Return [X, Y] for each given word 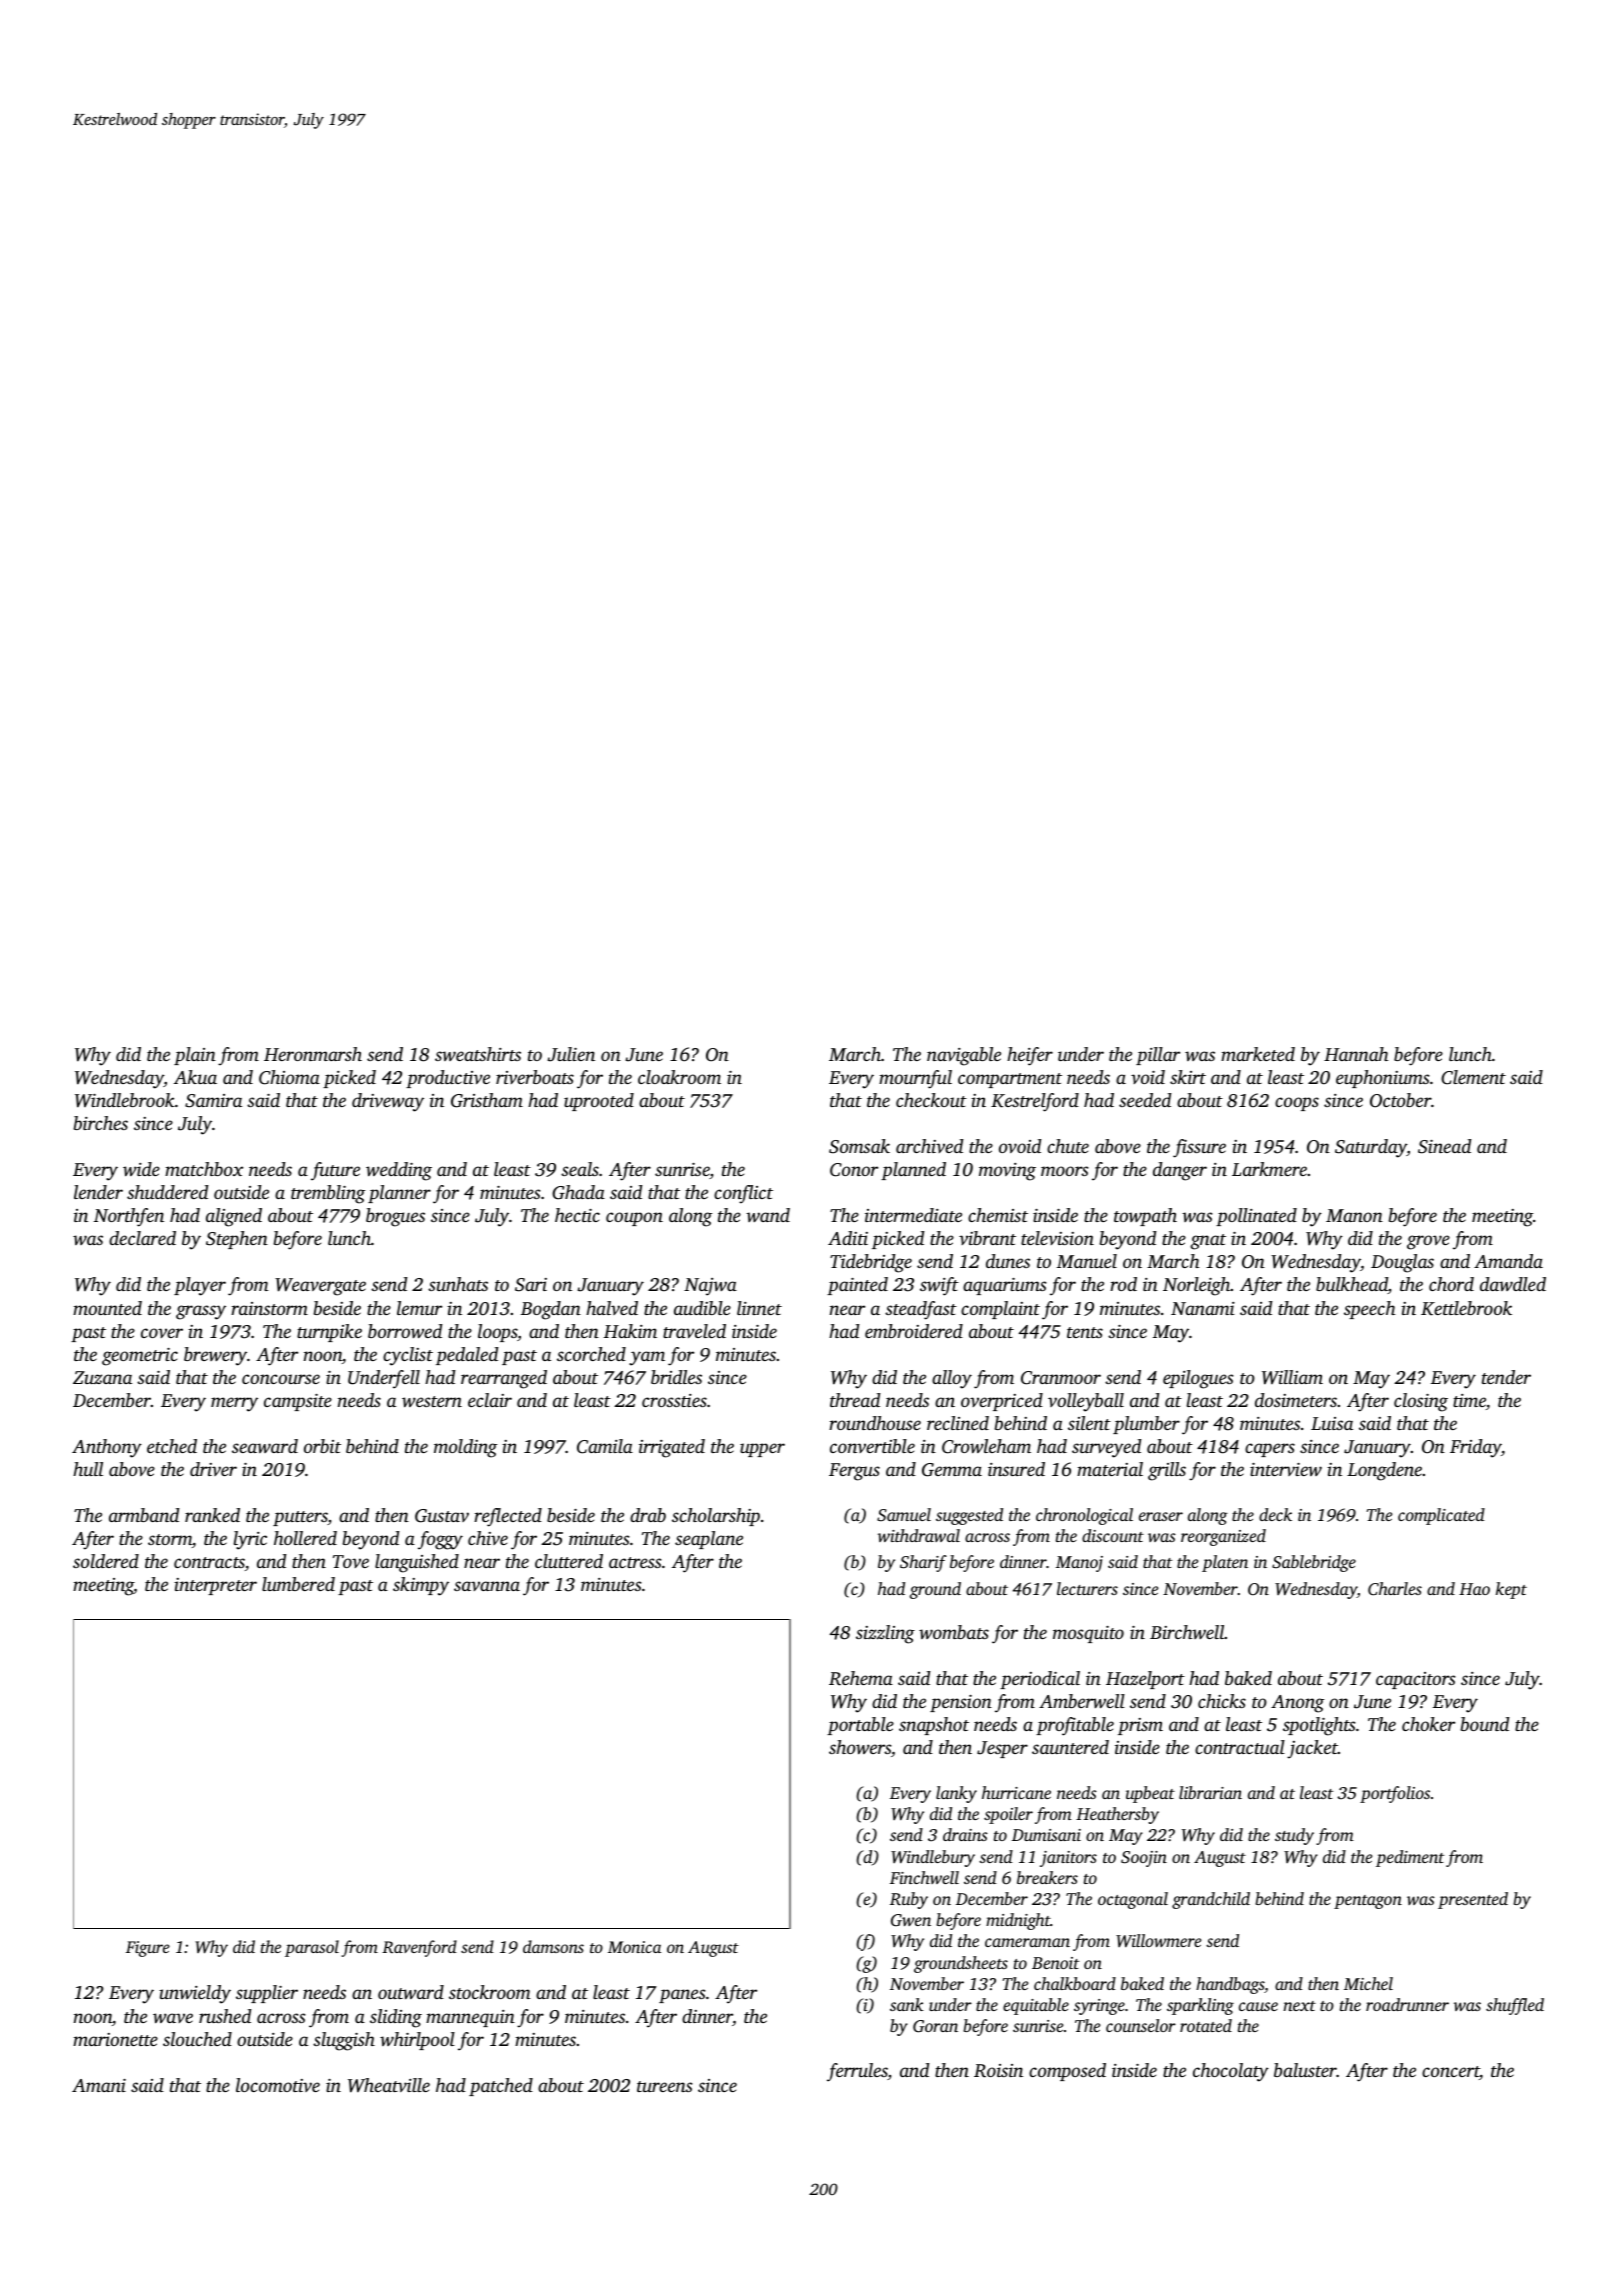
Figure [148, 1949]
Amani [99, 2085]
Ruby [909, 1900]
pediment [1410, 1858]
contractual [1240, 1747]
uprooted [599, 1102]
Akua [195, 1077]
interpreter [215, 1586]
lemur [419, 1308]
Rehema [861, 1678]
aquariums [1005, 1286]
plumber [1146, 1425]
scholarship [716, 1517]
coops [1297, 1104]
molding [465, 1448]
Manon [1354, 1215]
